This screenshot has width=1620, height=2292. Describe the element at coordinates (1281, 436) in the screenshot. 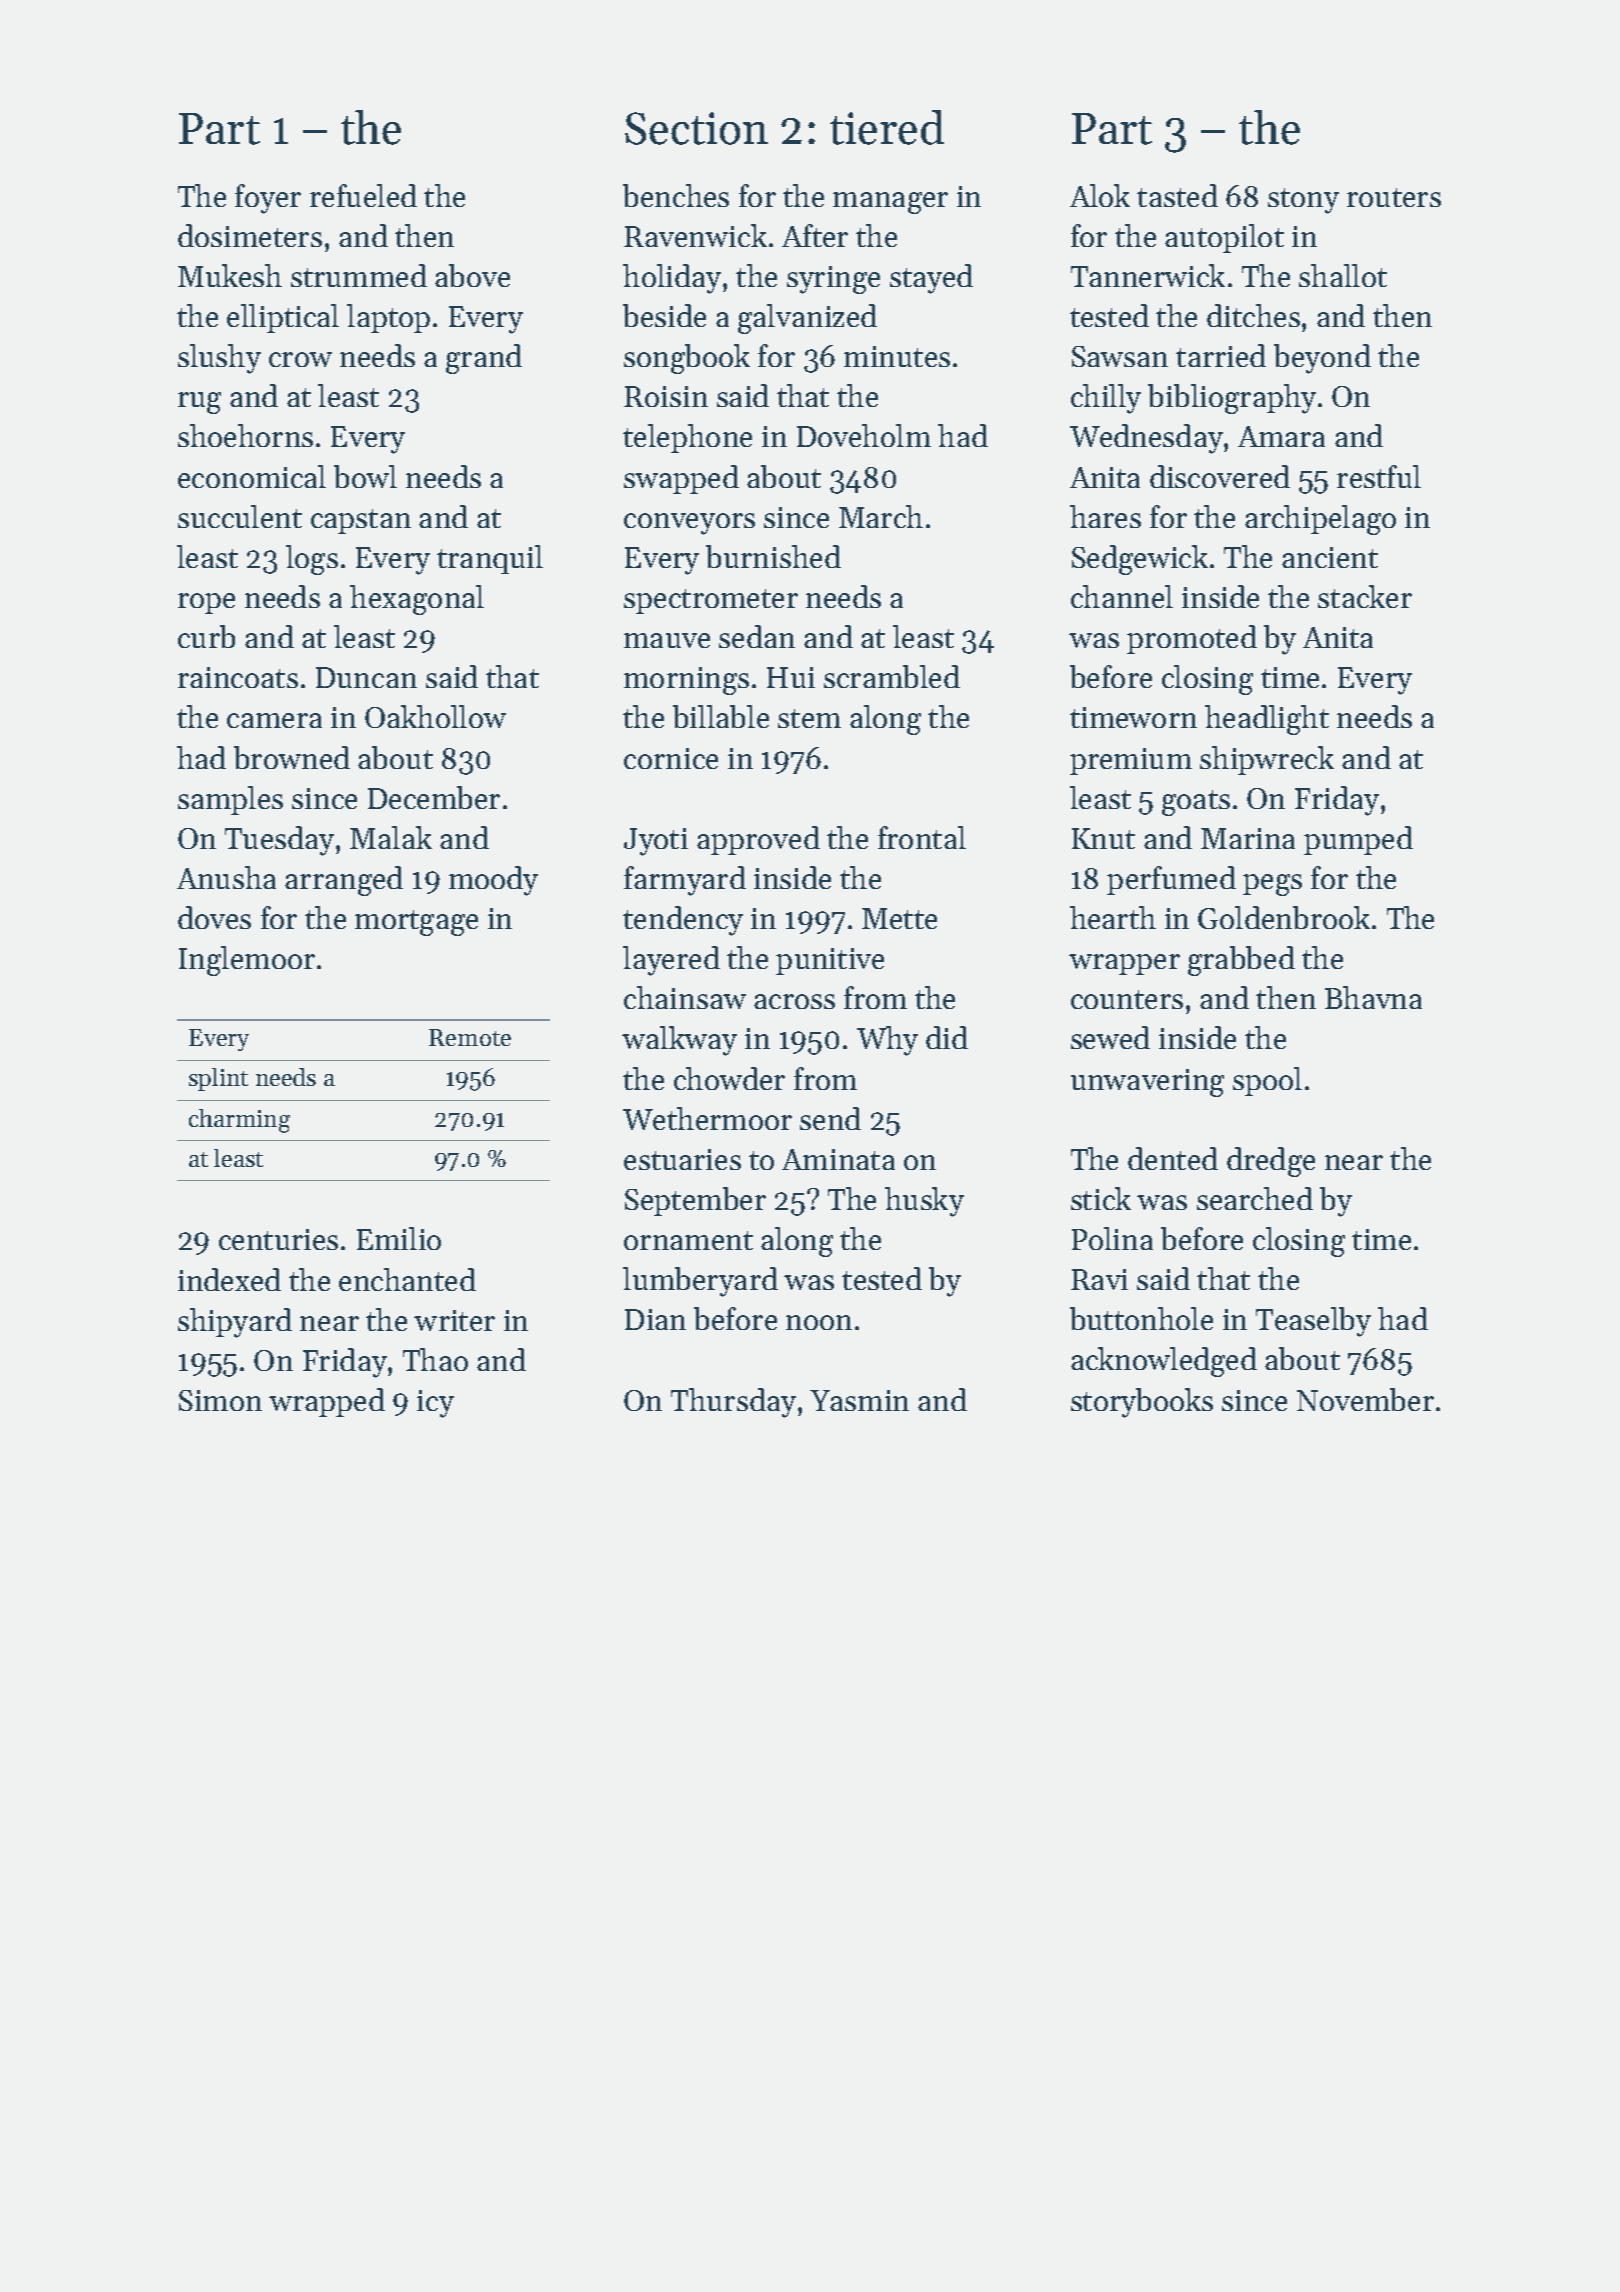

I see `Amara` at that location.
